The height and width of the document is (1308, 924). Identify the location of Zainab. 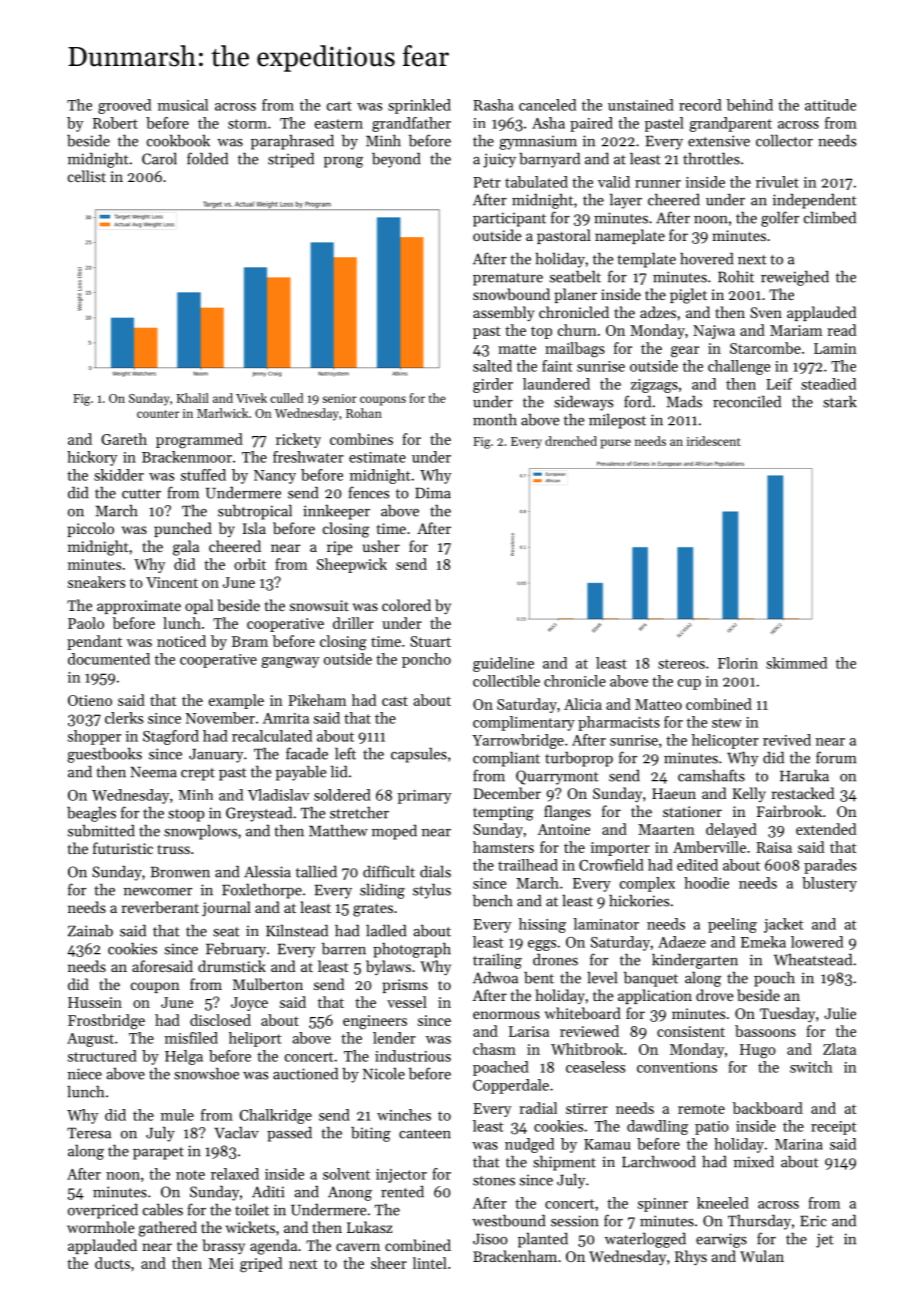
(90, 931).
